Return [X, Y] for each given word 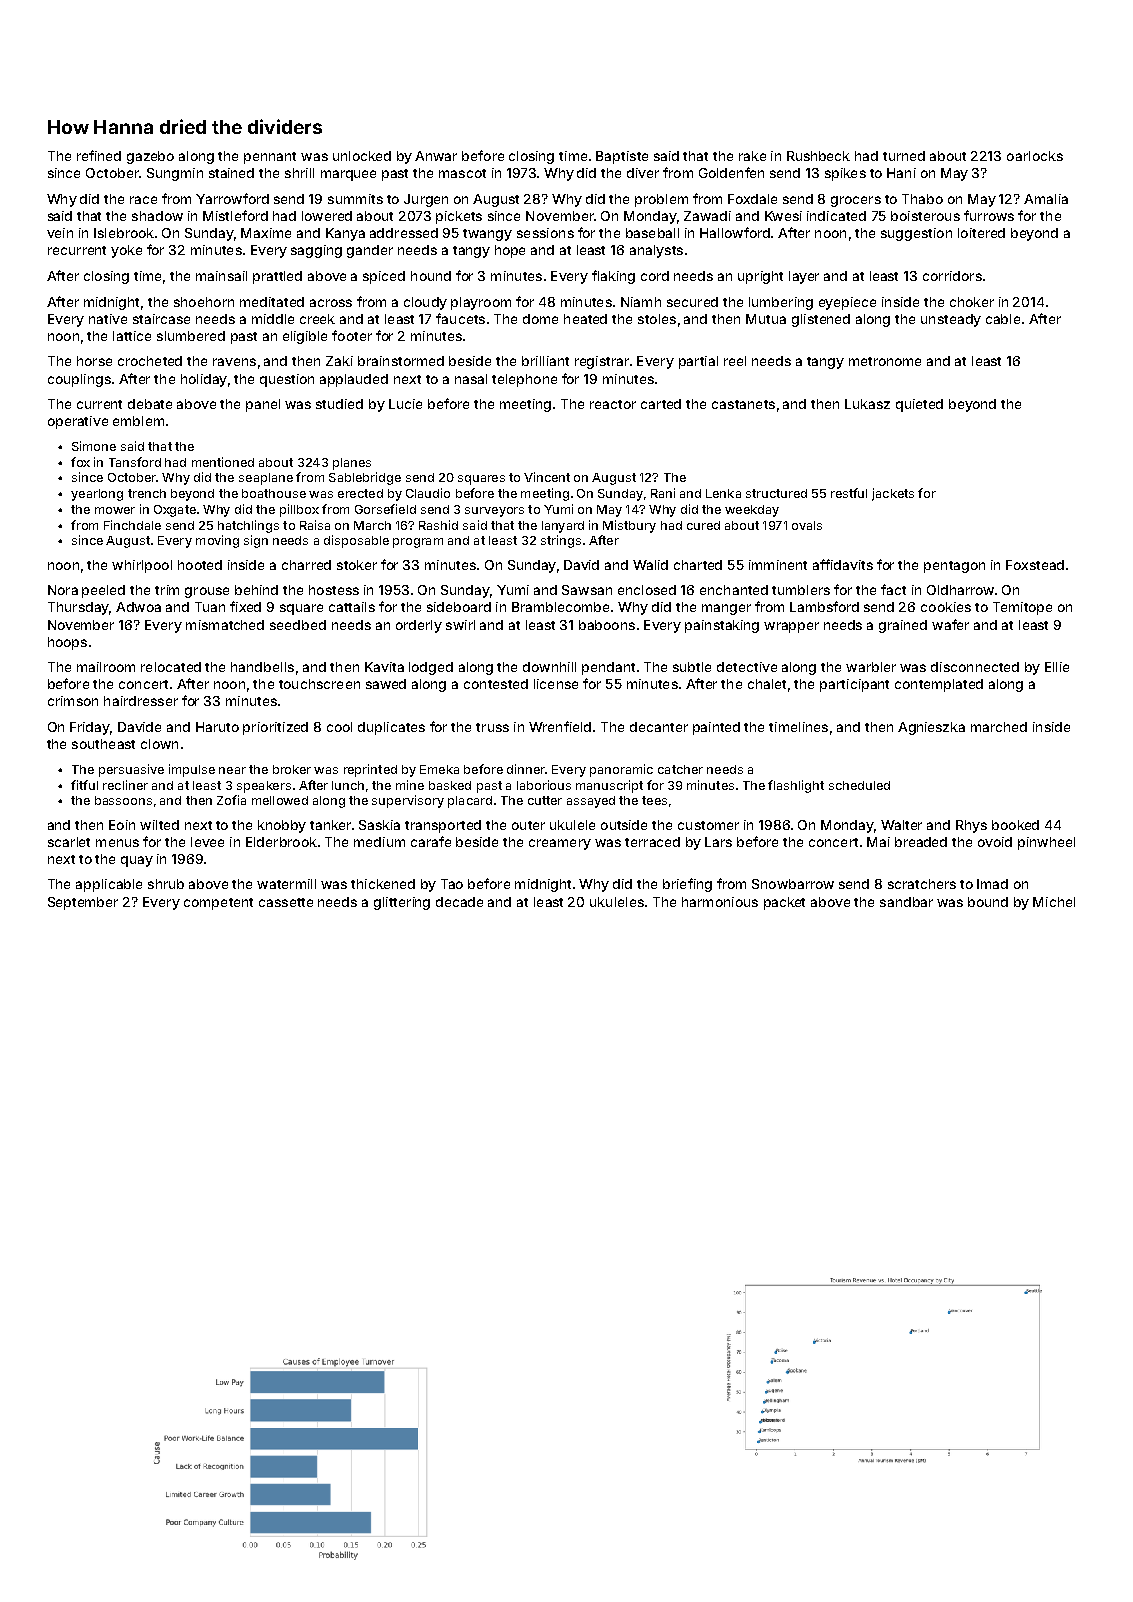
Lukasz [867, 404]
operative [78, 422]
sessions [545, 233]
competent [218, 904]
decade [459, 902]
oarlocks [1035, 156]
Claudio [428, 493]
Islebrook [124, 233]
